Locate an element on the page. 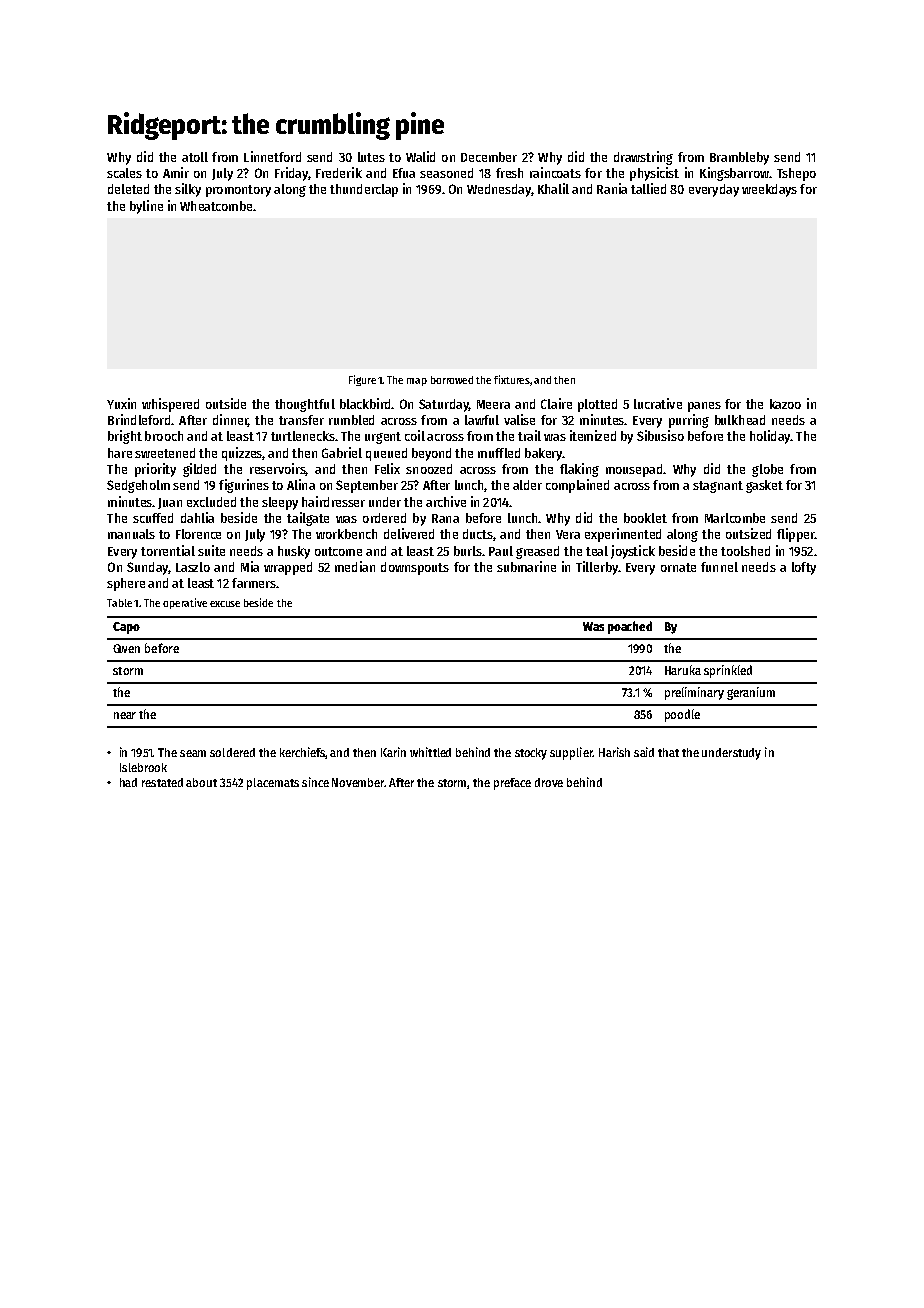 This page has width=924, height=1308. promontory is located at coordinates (238, 191).
